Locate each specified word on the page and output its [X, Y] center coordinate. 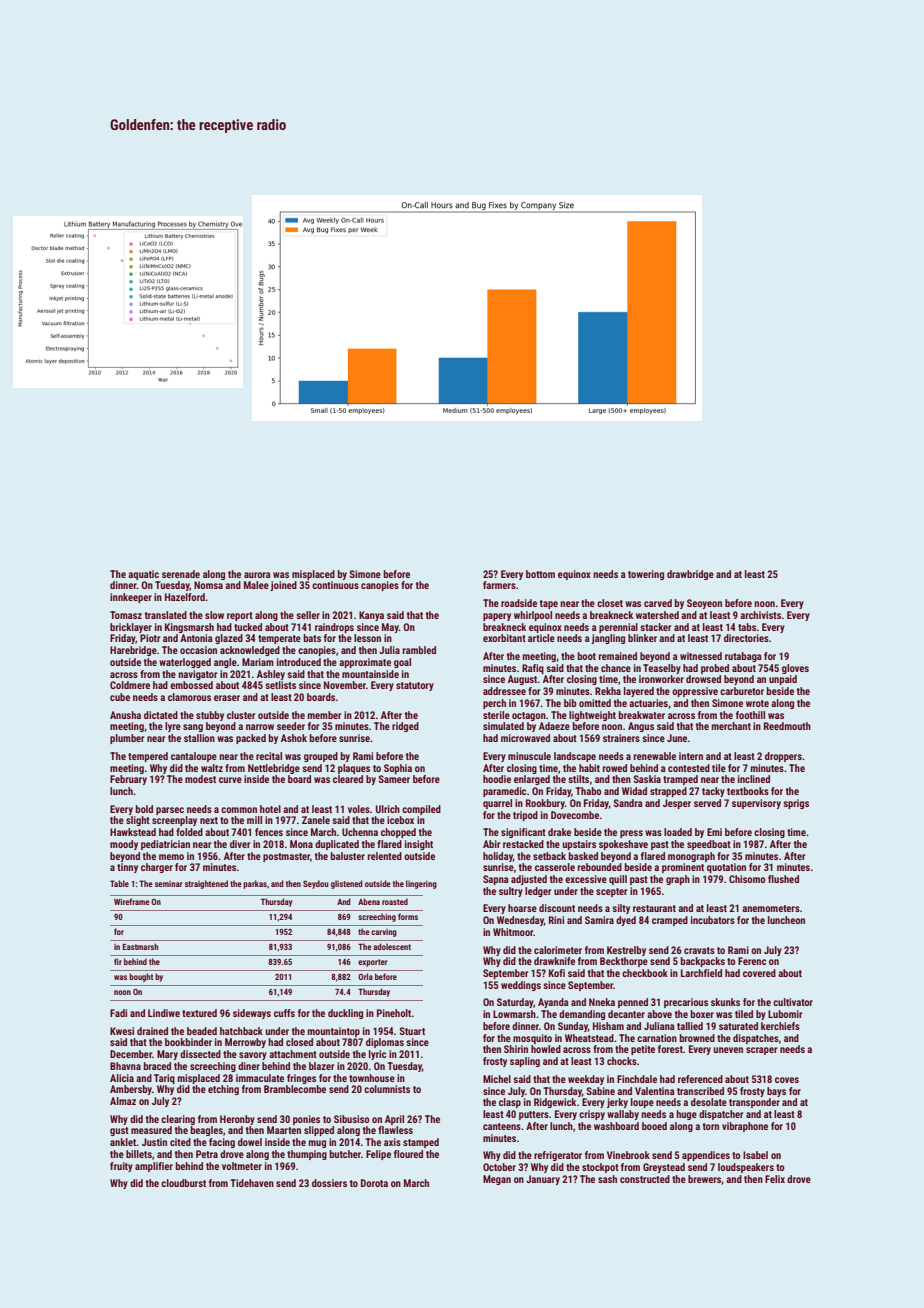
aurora [257, 575]
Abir [492, 844]
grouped [321, 757]
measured [151, 1130]
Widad [634, 791]
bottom [540, 574]
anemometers [771, 908]
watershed [657, 615]
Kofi [557, 973]
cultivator [793, 1002]
